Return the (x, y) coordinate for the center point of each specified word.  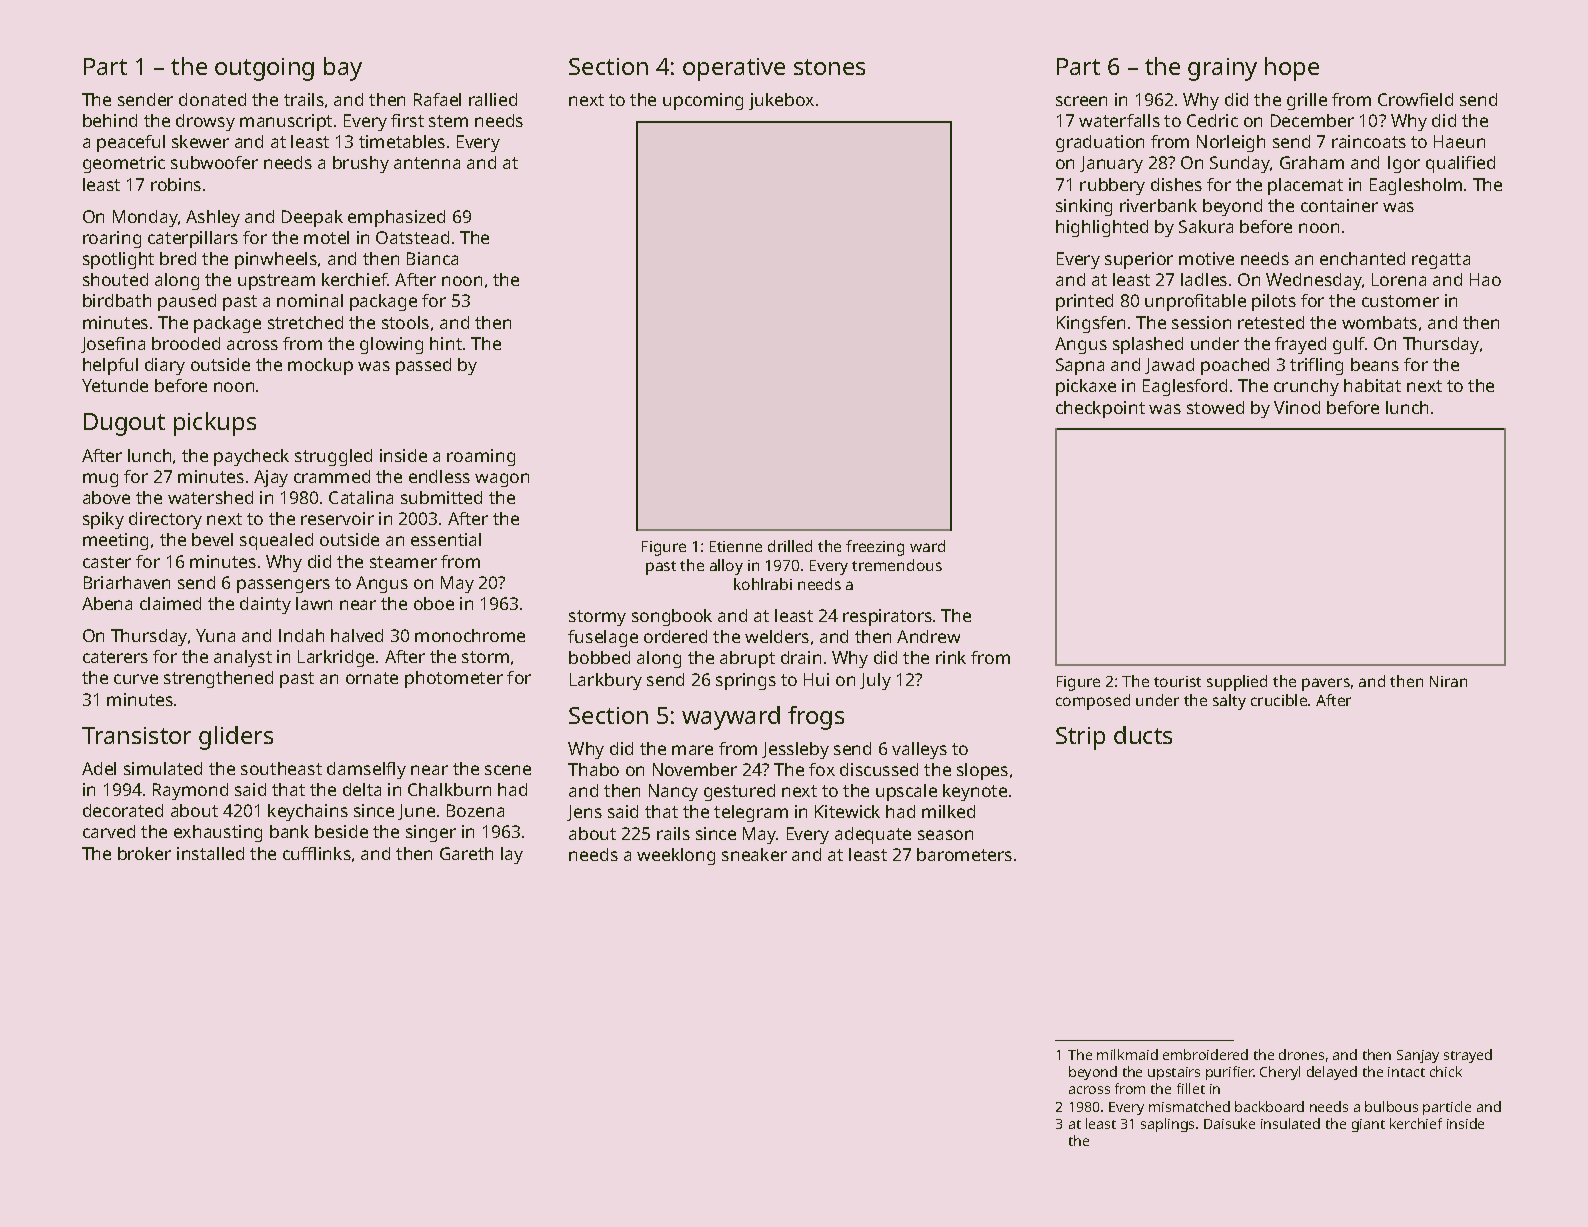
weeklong (676, 856)
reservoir (337, 518)
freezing (875, 548)
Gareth (466, 853)
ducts (1143, 735)
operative (734, 69)
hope (1292, 69)
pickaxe (1086, 387)
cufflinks (317, 853)
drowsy (205, 122)
